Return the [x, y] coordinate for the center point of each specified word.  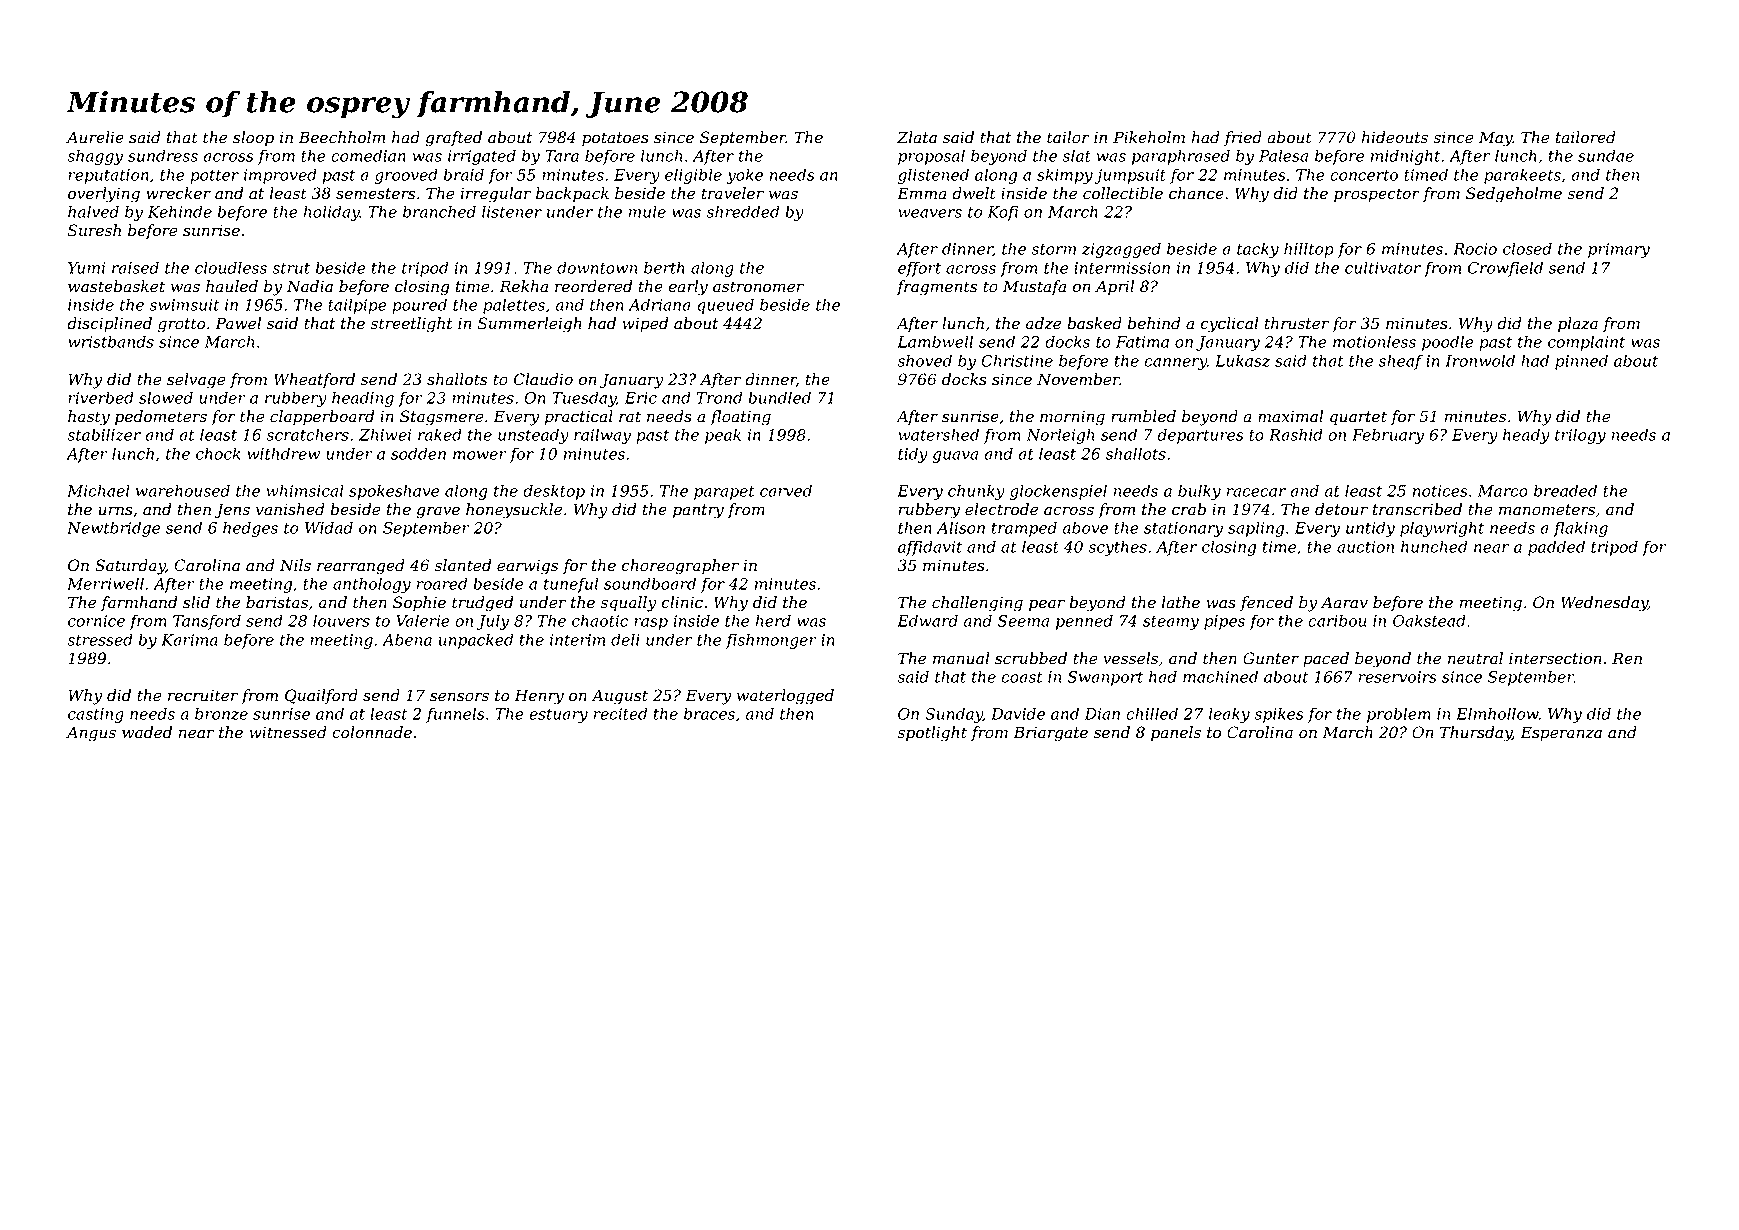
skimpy [1065, 176]
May [1496, 139]
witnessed [288, 732]
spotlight [932, 734]
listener [512, 211]
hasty [89, 418]
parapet [724, 493]
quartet [1358, 418]
